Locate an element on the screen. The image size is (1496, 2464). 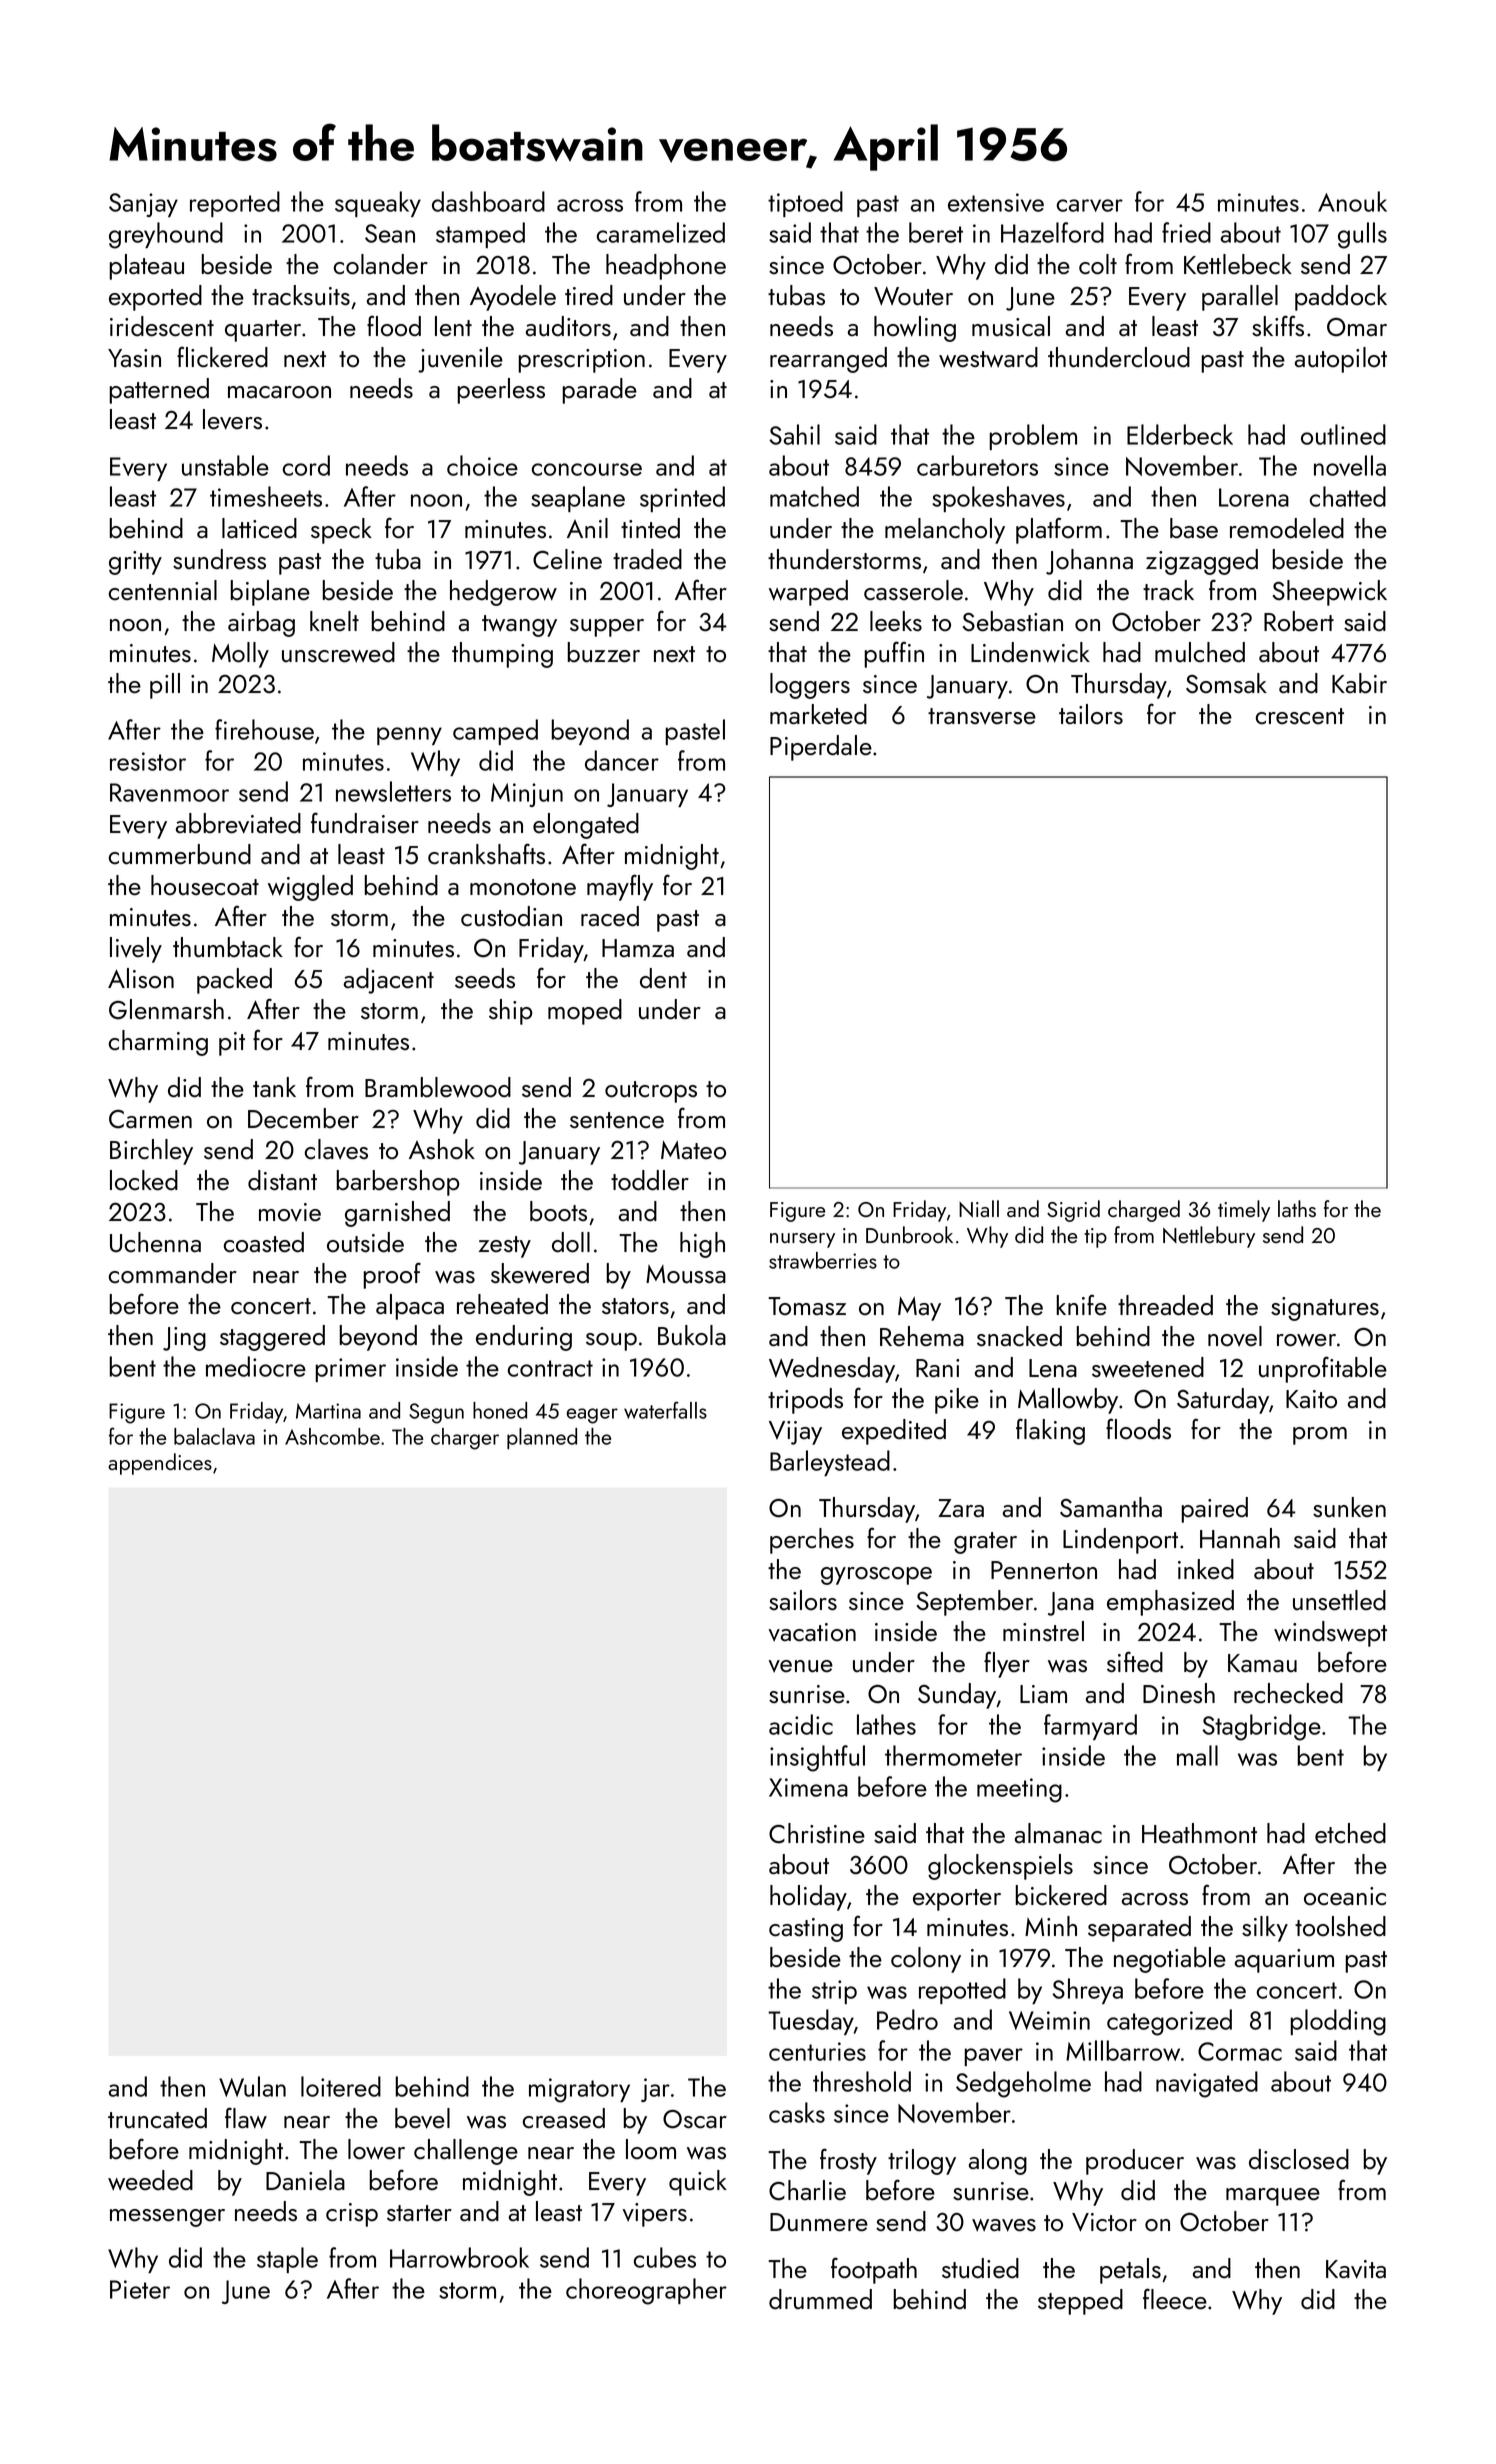
dancer is located at coordinates (622, 760).
